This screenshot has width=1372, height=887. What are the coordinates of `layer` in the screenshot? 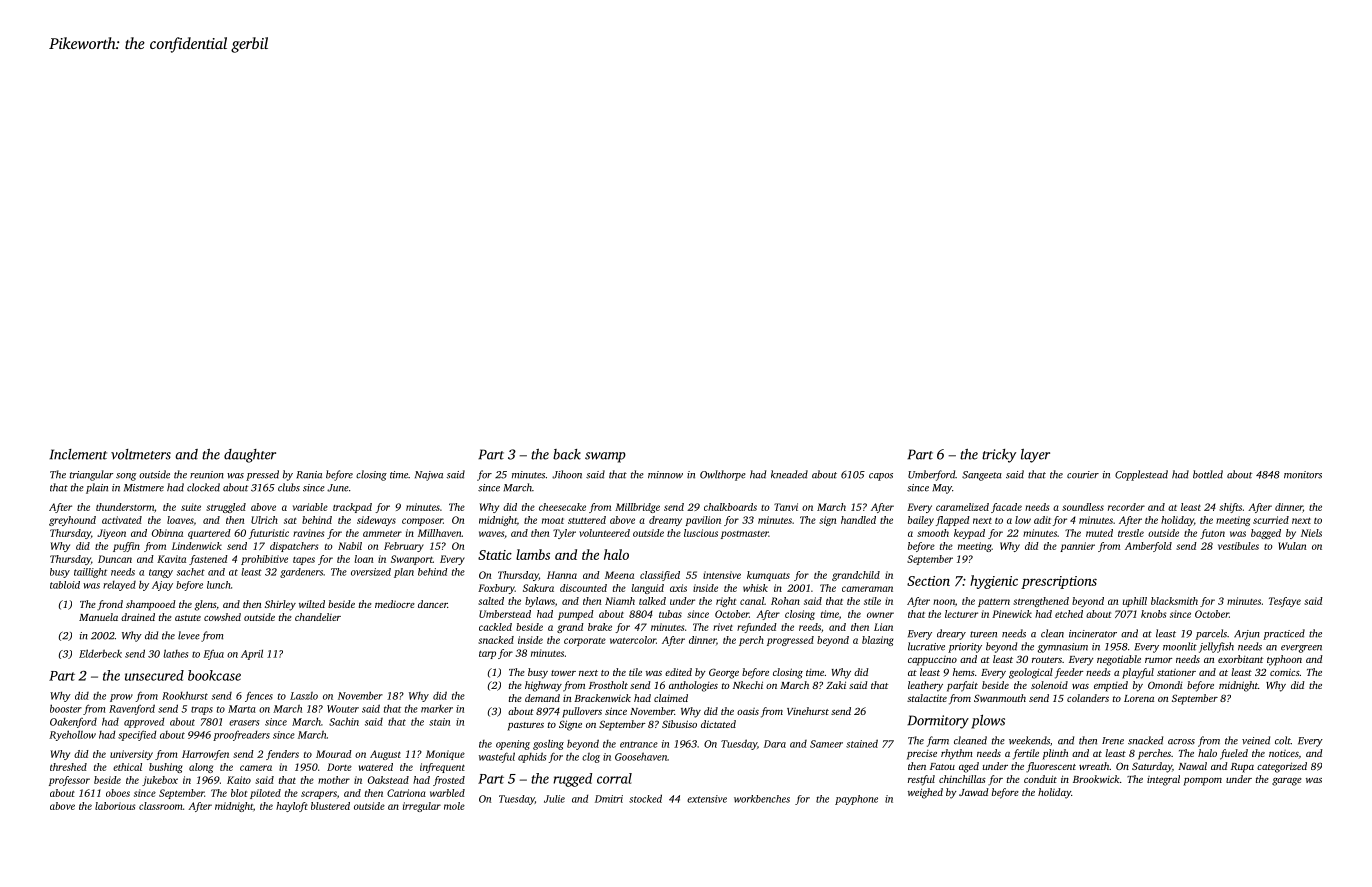 It's located at (1035, 456).
